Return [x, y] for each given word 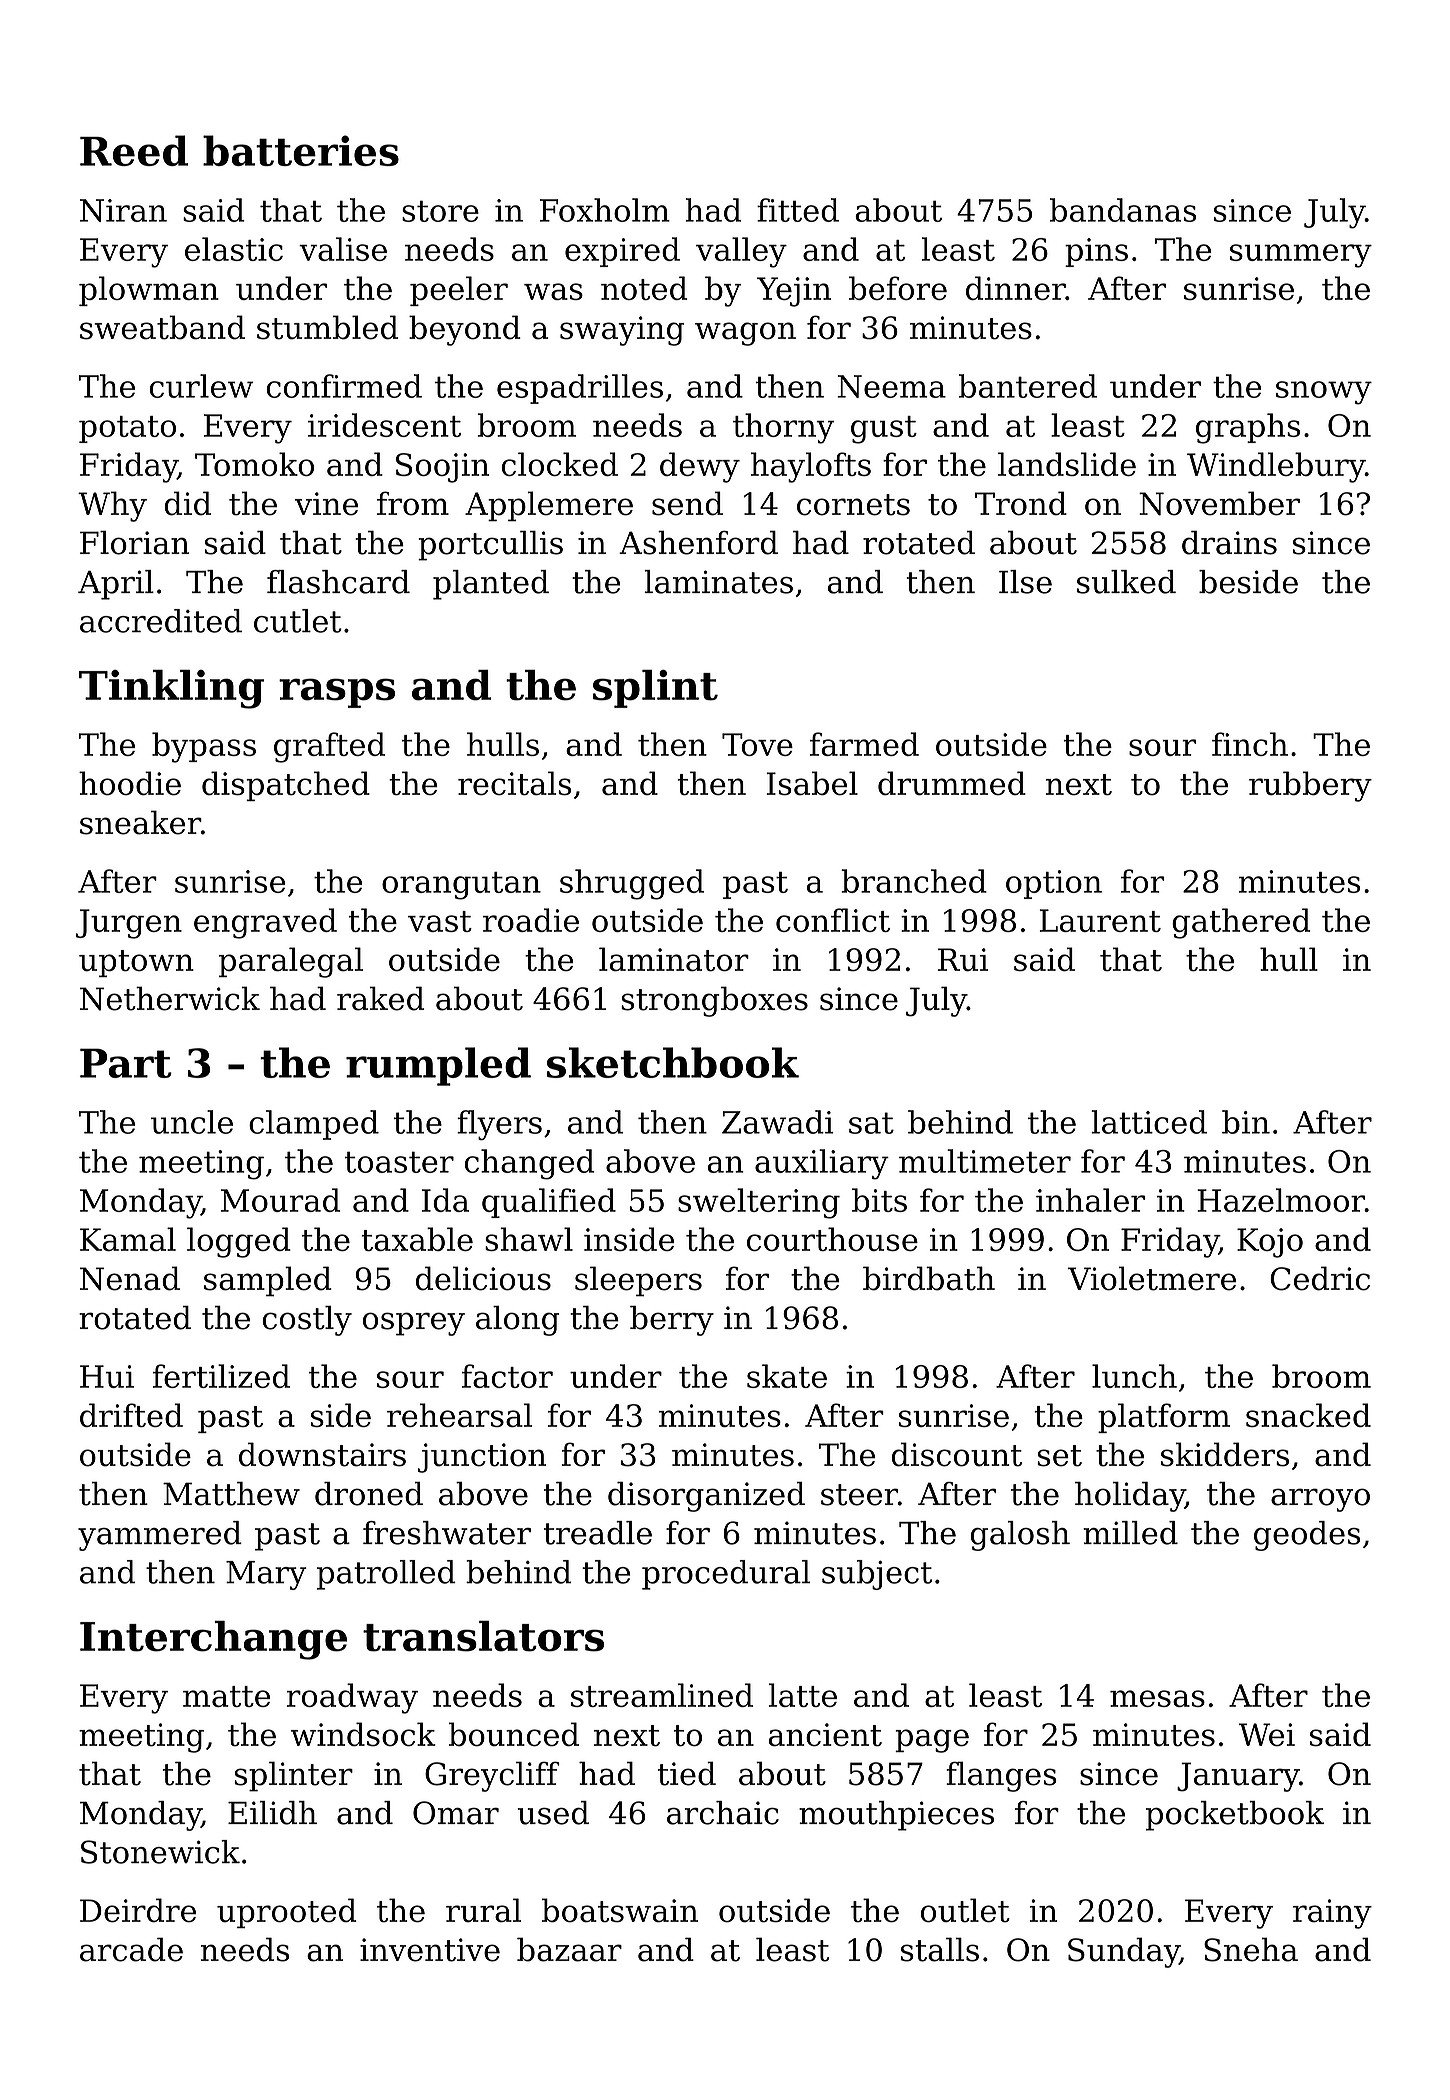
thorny [783, 428]
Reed [134, 150]
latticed [1149, 1122]
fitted [798, 210]
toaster [399, 1162]
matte [226, 1696]
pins [1096, 252]
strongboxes [714, 1001]
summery [1301, 256]
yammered [160, 1536]
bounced [514, 1734]
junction [482, 1458]
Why [112, 506]
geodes [1307, 1536]
